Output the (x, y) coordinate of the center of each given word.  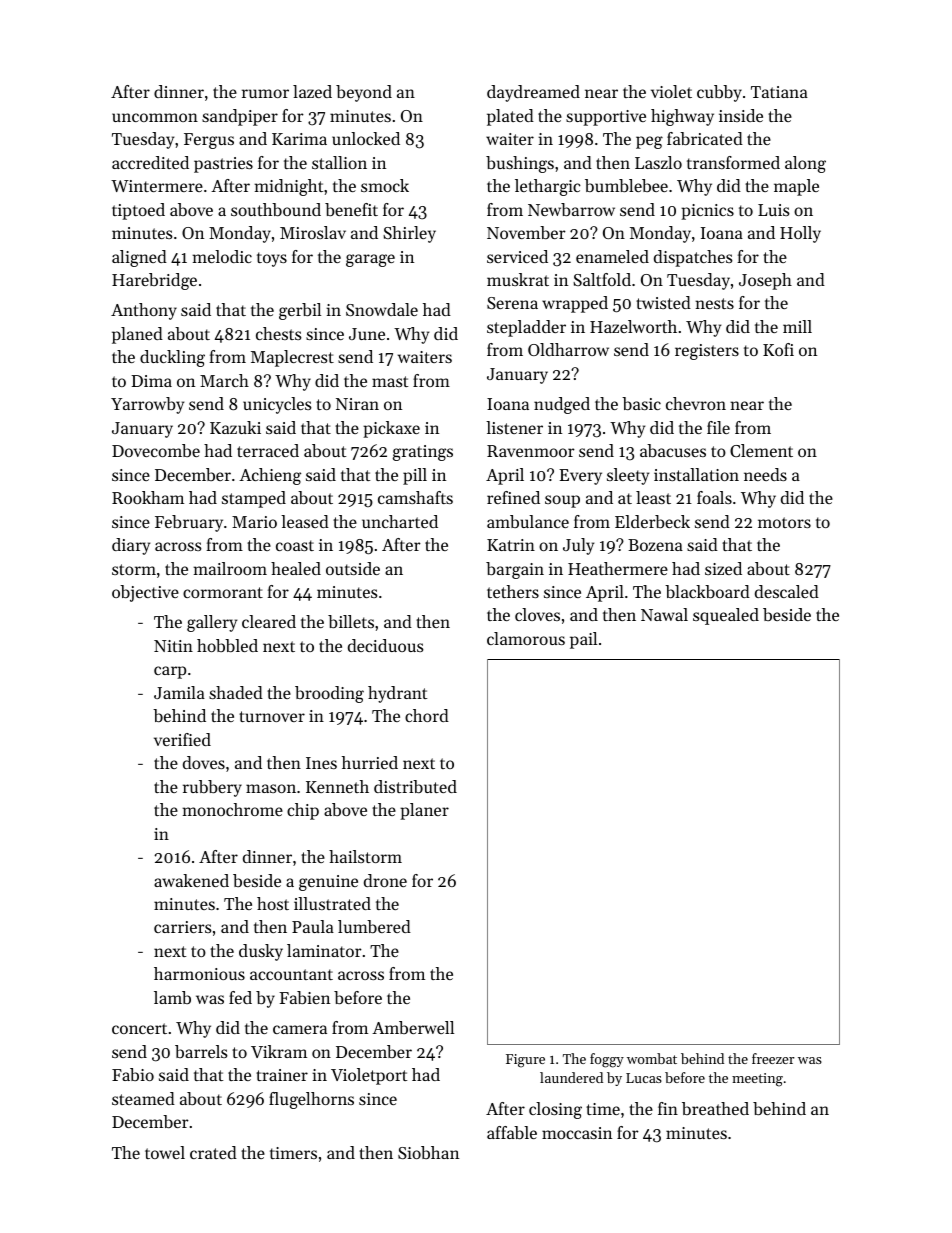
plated (510, 117)
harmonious (199, 973)
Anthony (144, 311)
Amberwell (413, 1027)
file (718, 427)
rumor (265, 93)
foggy (607, 1060)
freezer (773, 1058)
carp (170, 672)
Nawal (664, 614)
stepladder (526, 328)
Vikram (279, 1051)
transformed (733, 162)
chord (427, 715)
